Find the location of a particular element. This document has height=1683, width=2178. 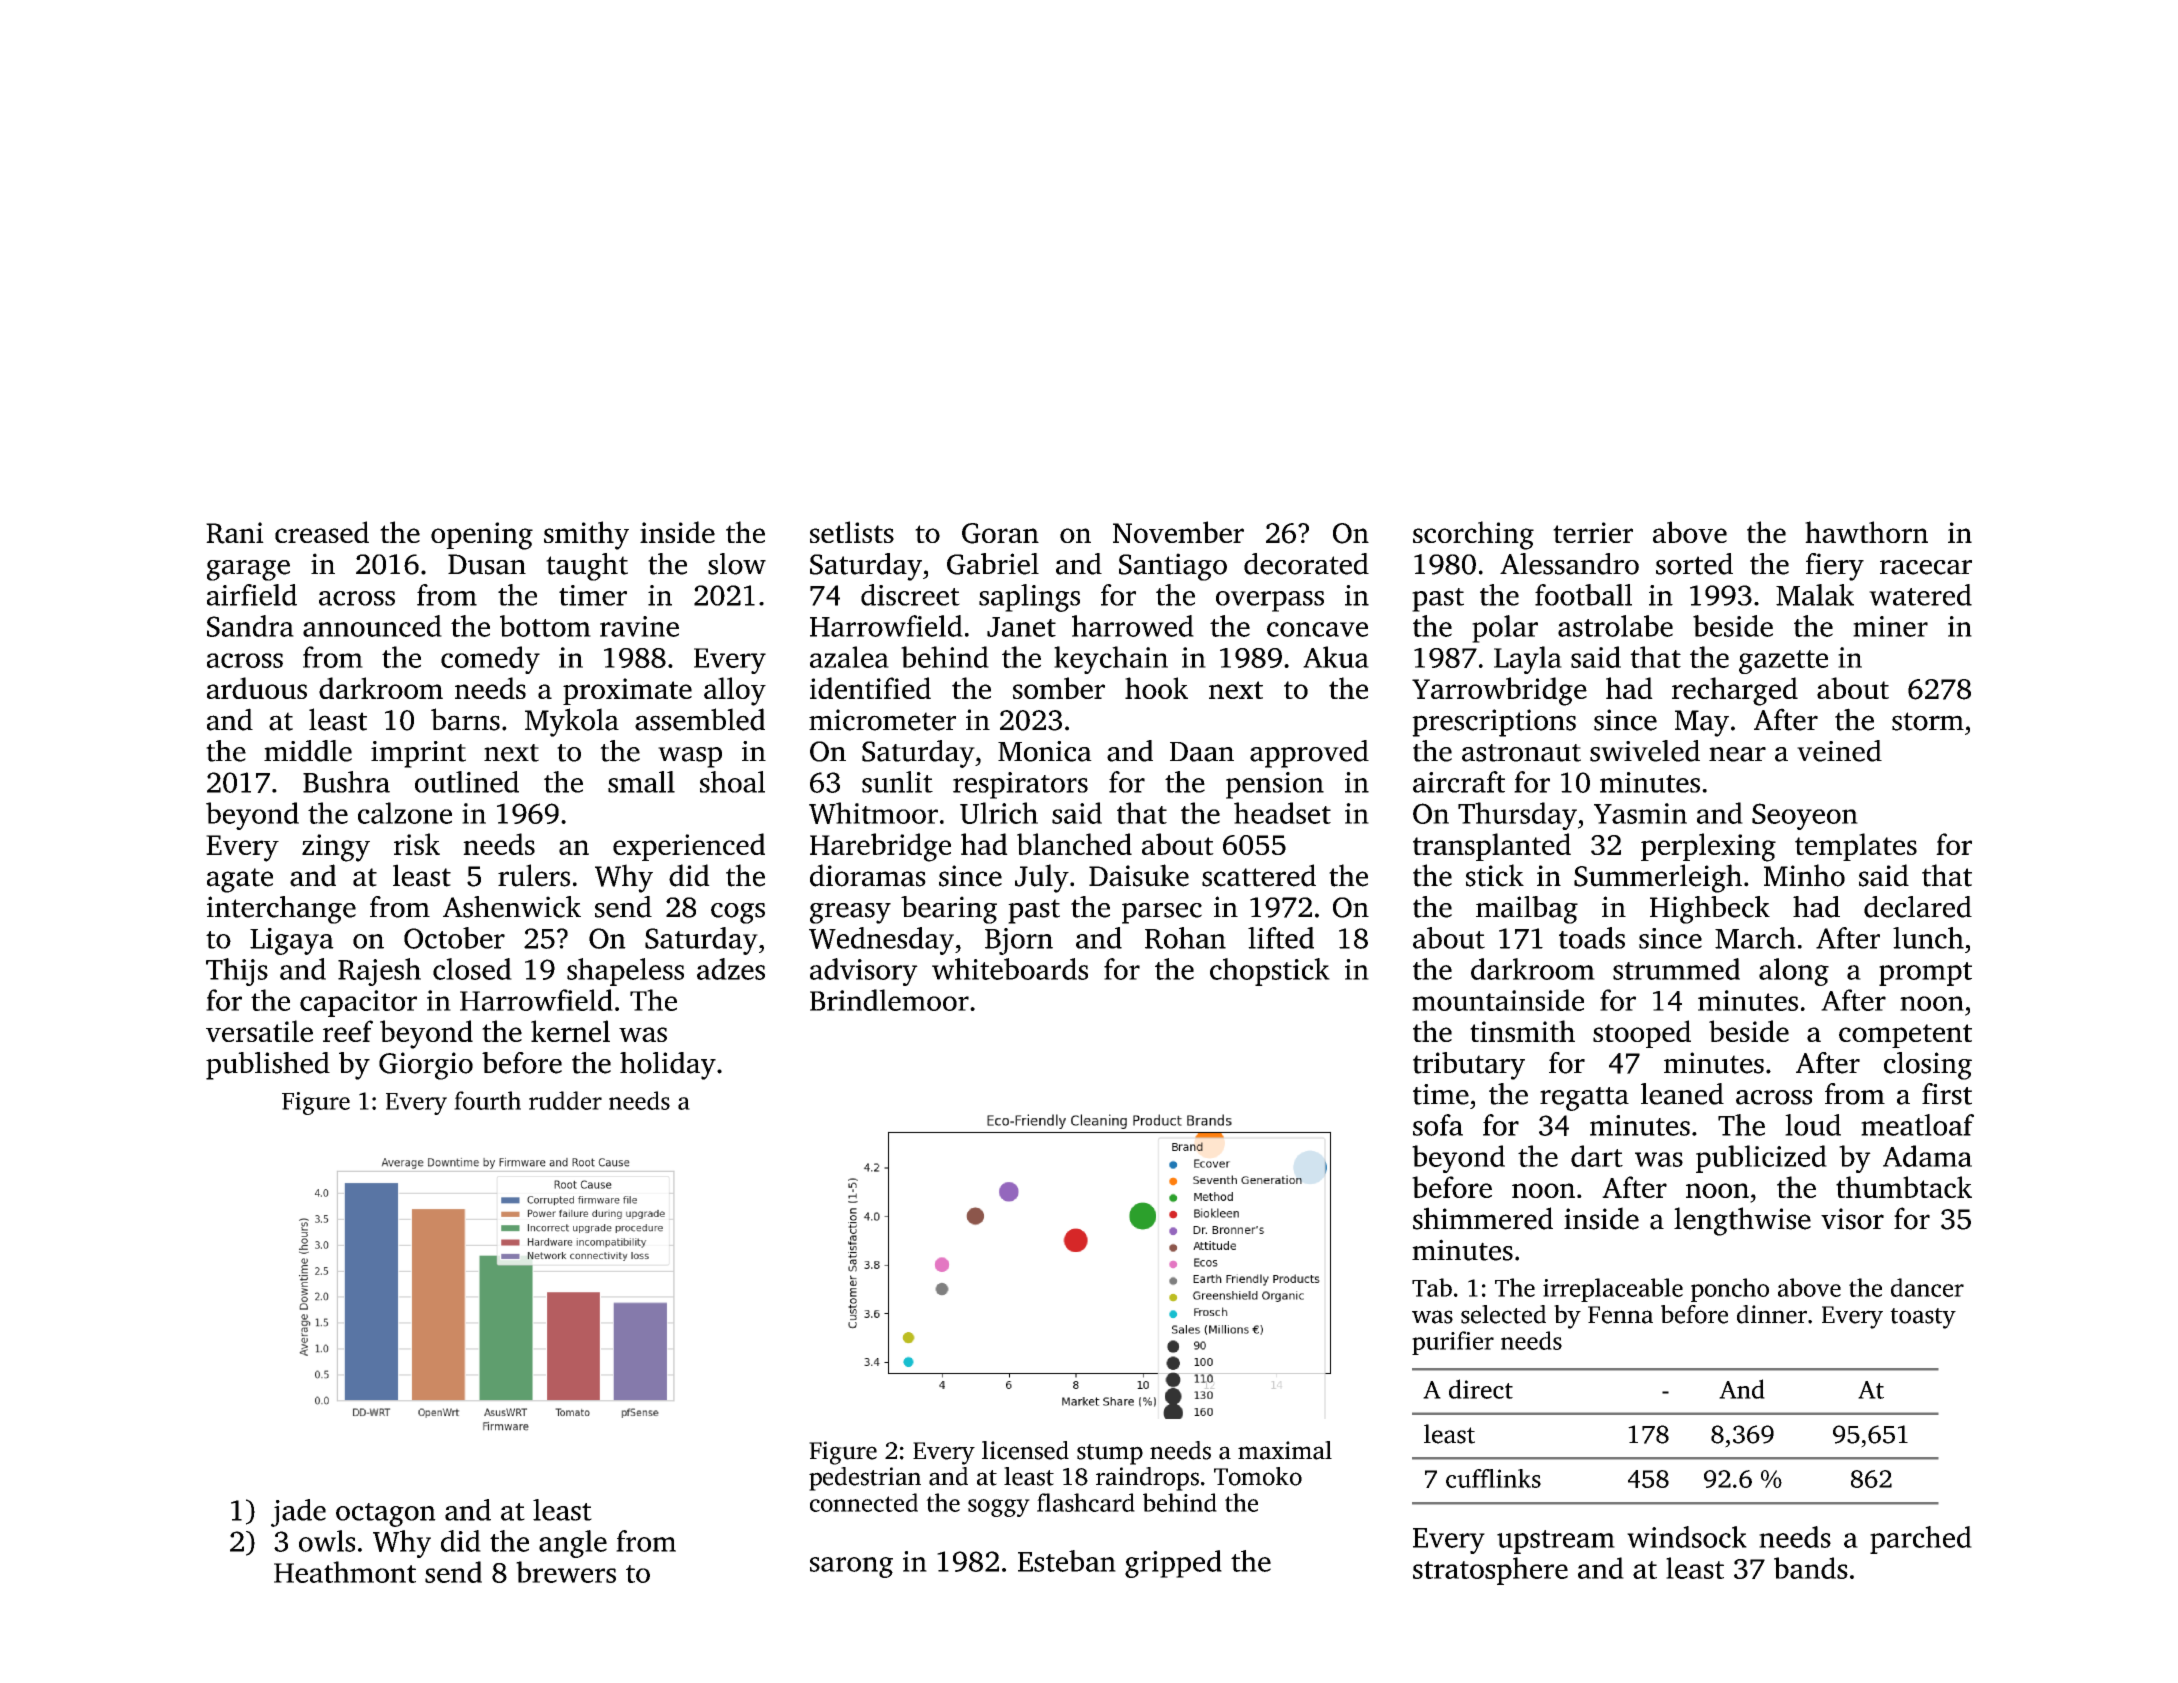

shimmered is located at coordinates (1483, 1218).
